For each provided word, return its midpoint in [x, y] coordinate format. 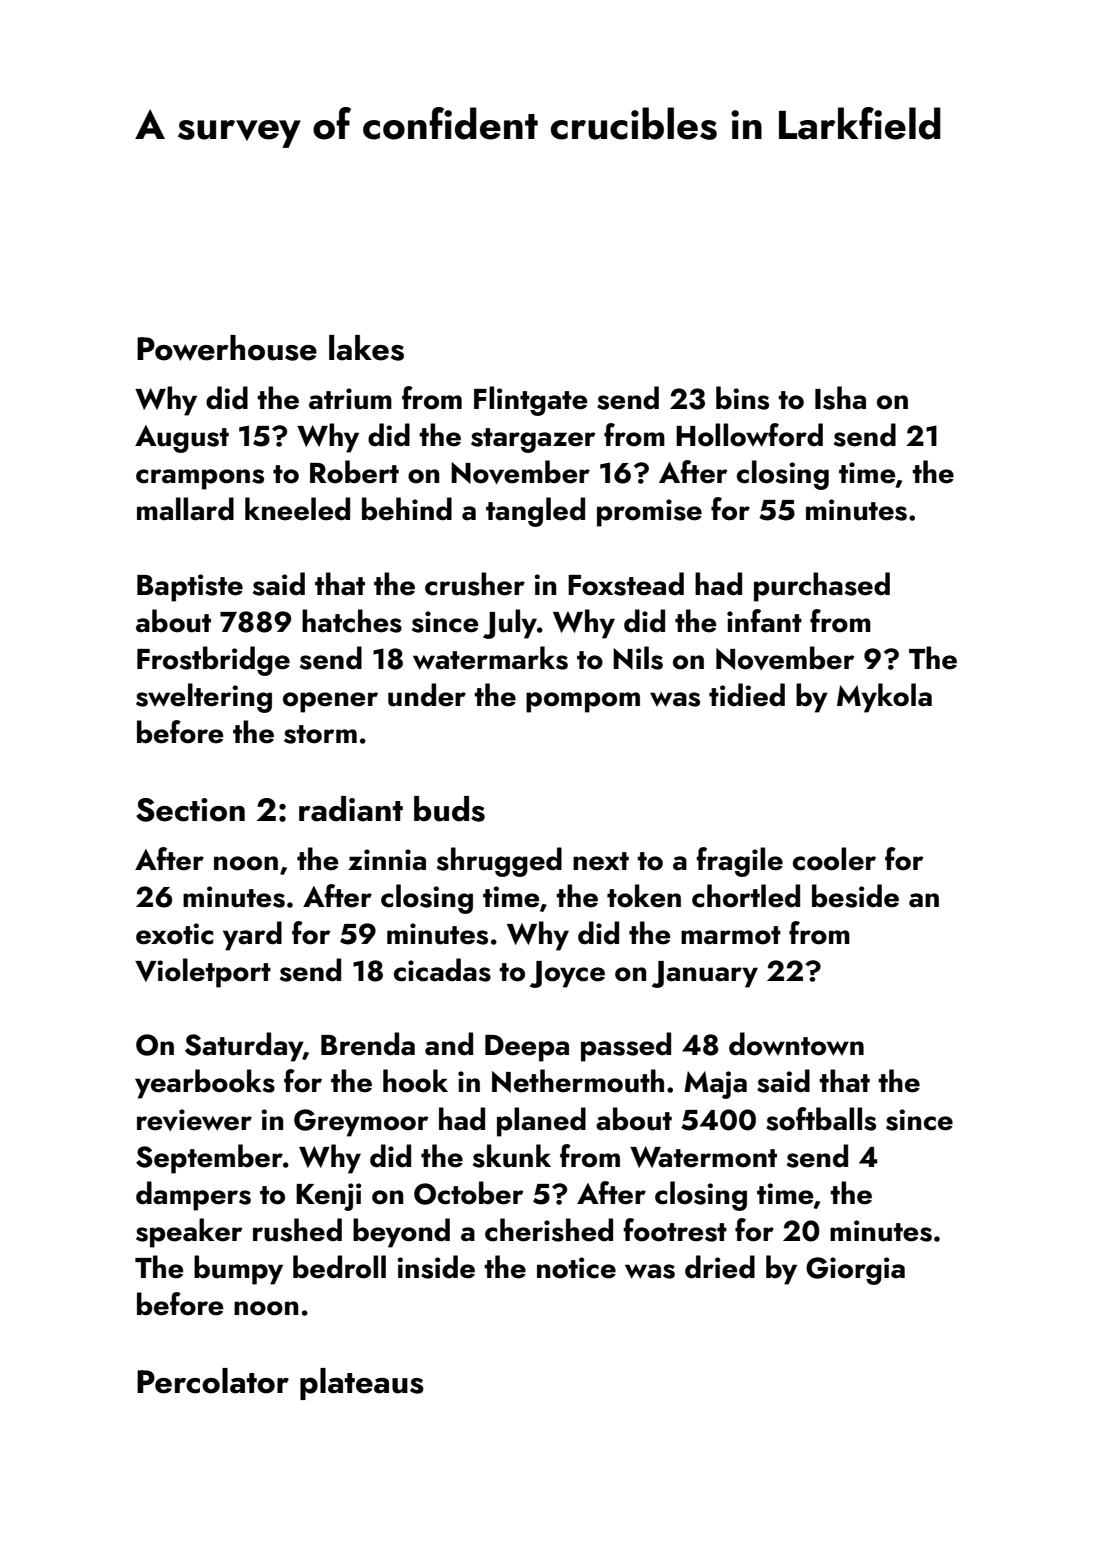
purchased [822, 587]
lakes [366, 348]
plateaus [362, 1384]
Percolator [213, 1381]
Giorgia [855, 1271]
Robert [354, 472]
